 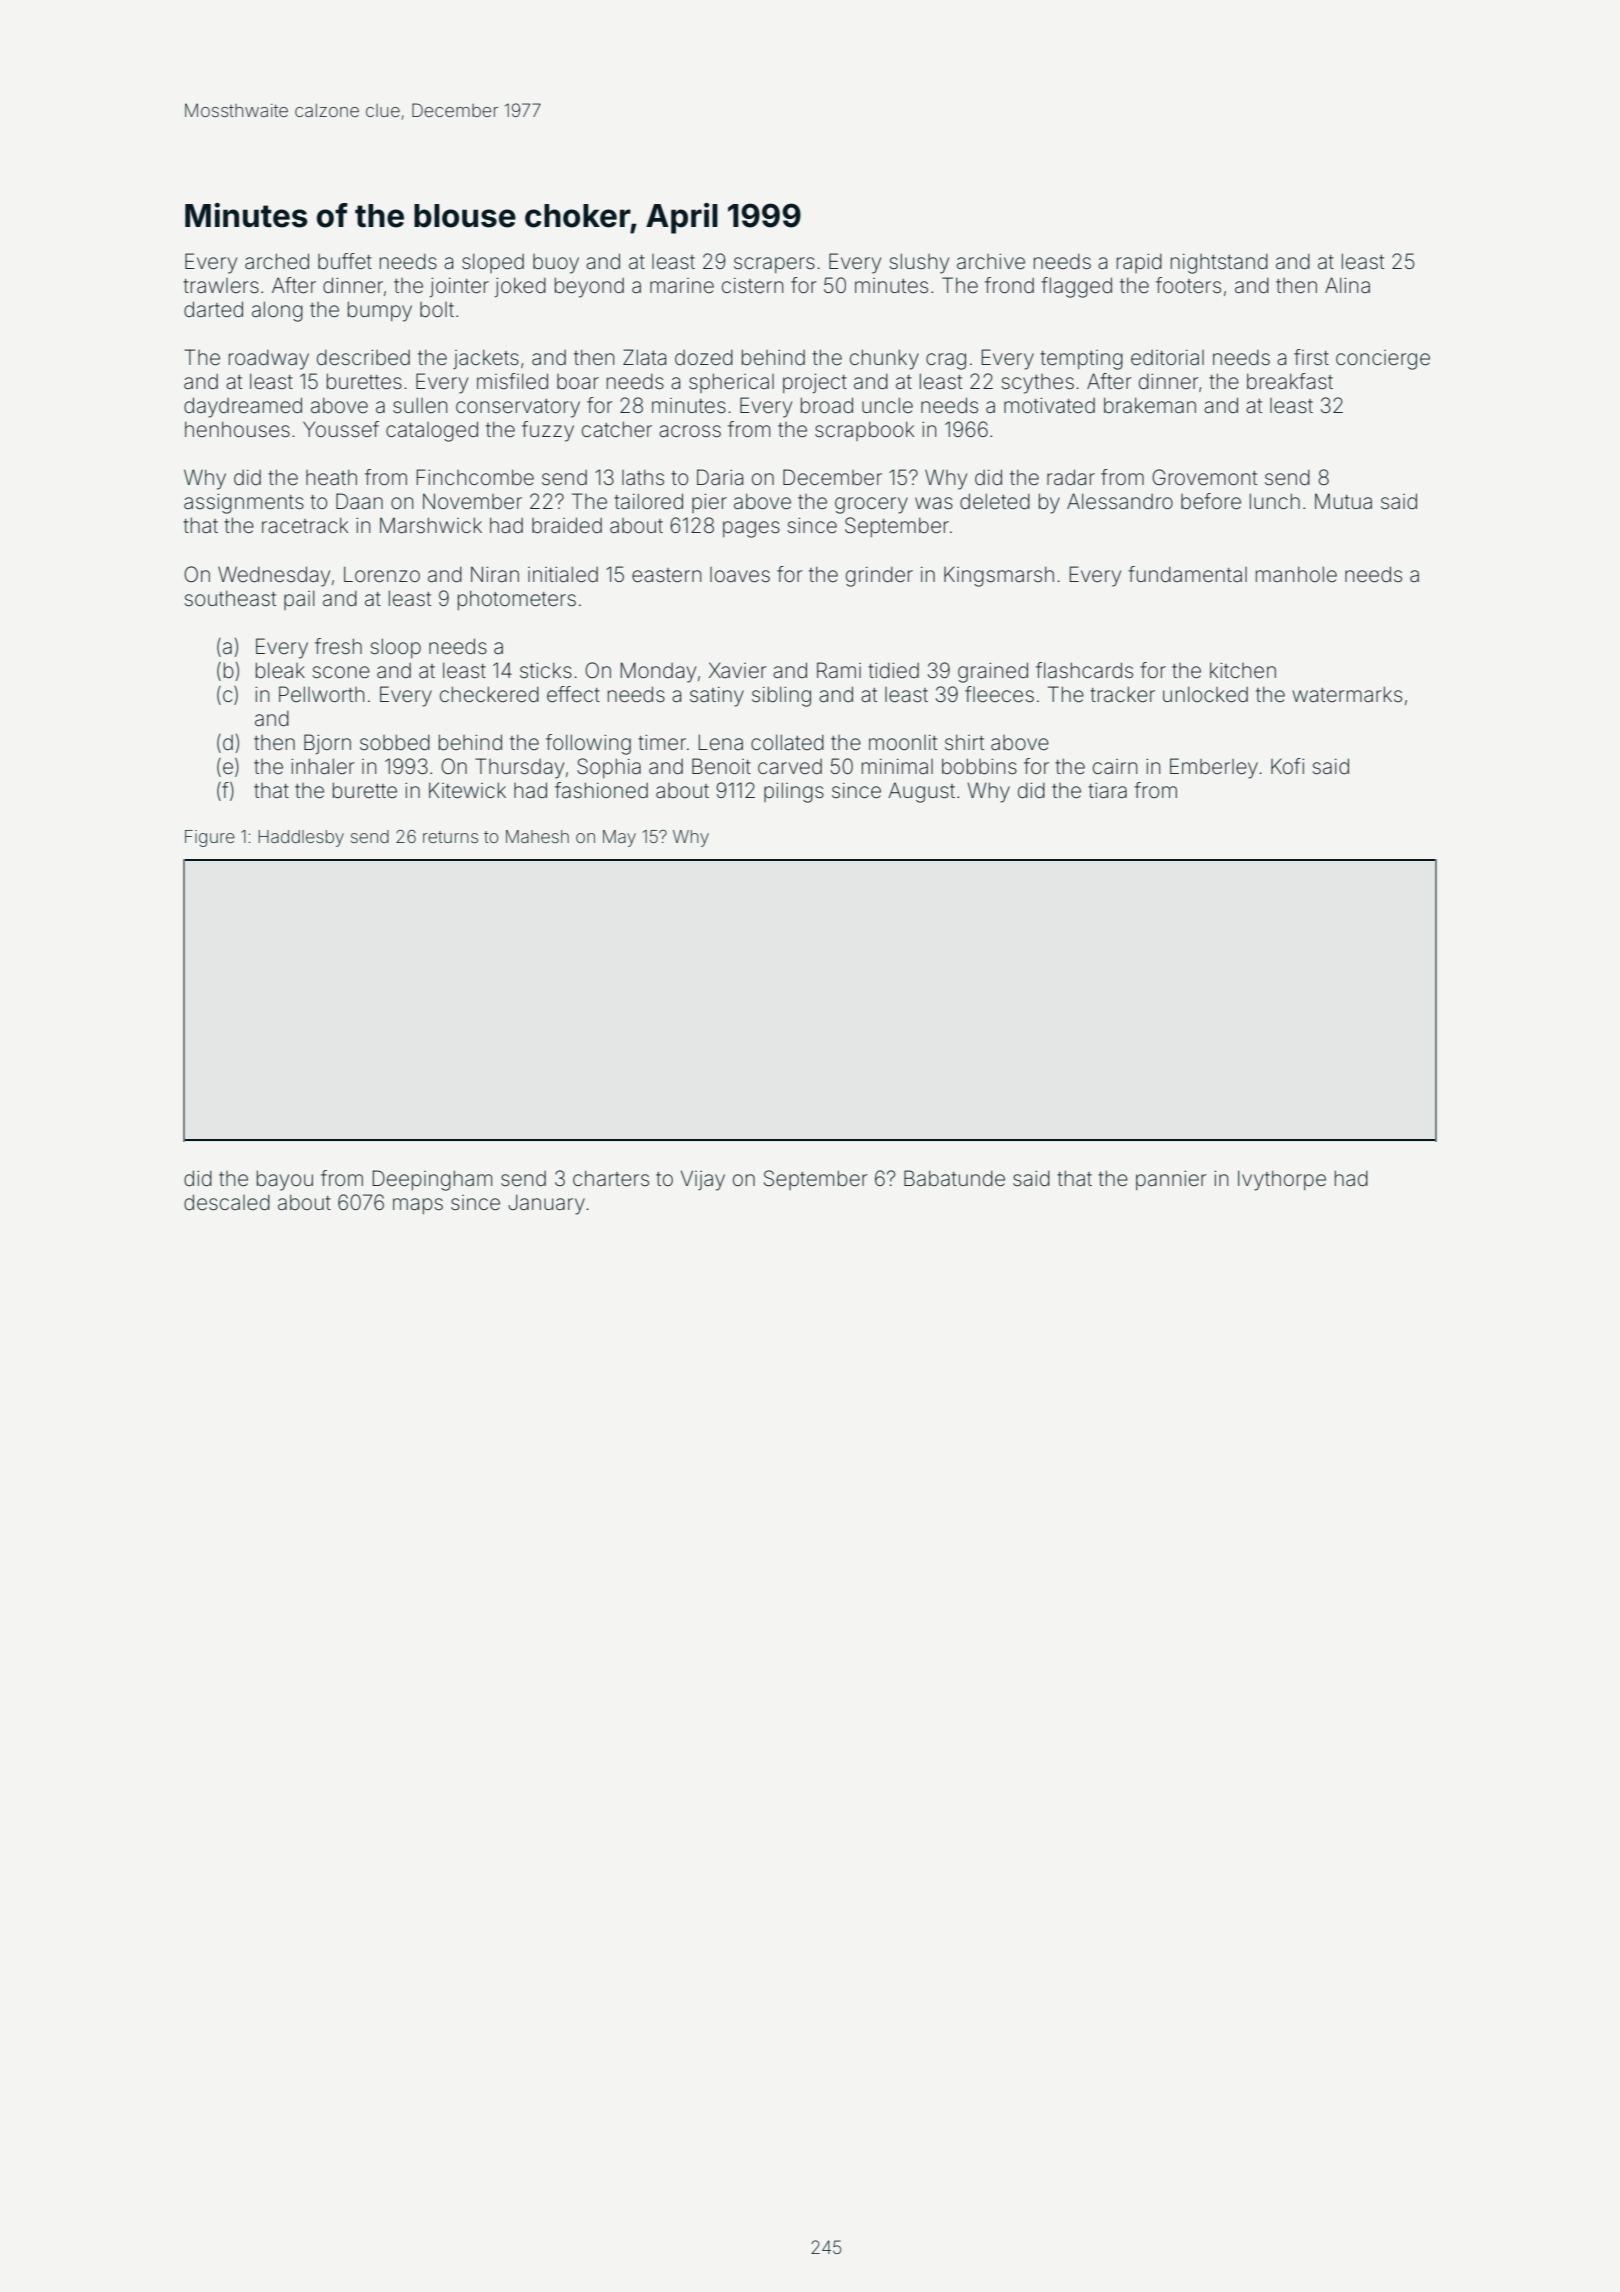 What do you see at coordinates (1205, 694) in the screenshot?
I see `unlocked` at bounding box center [1205, 694].
